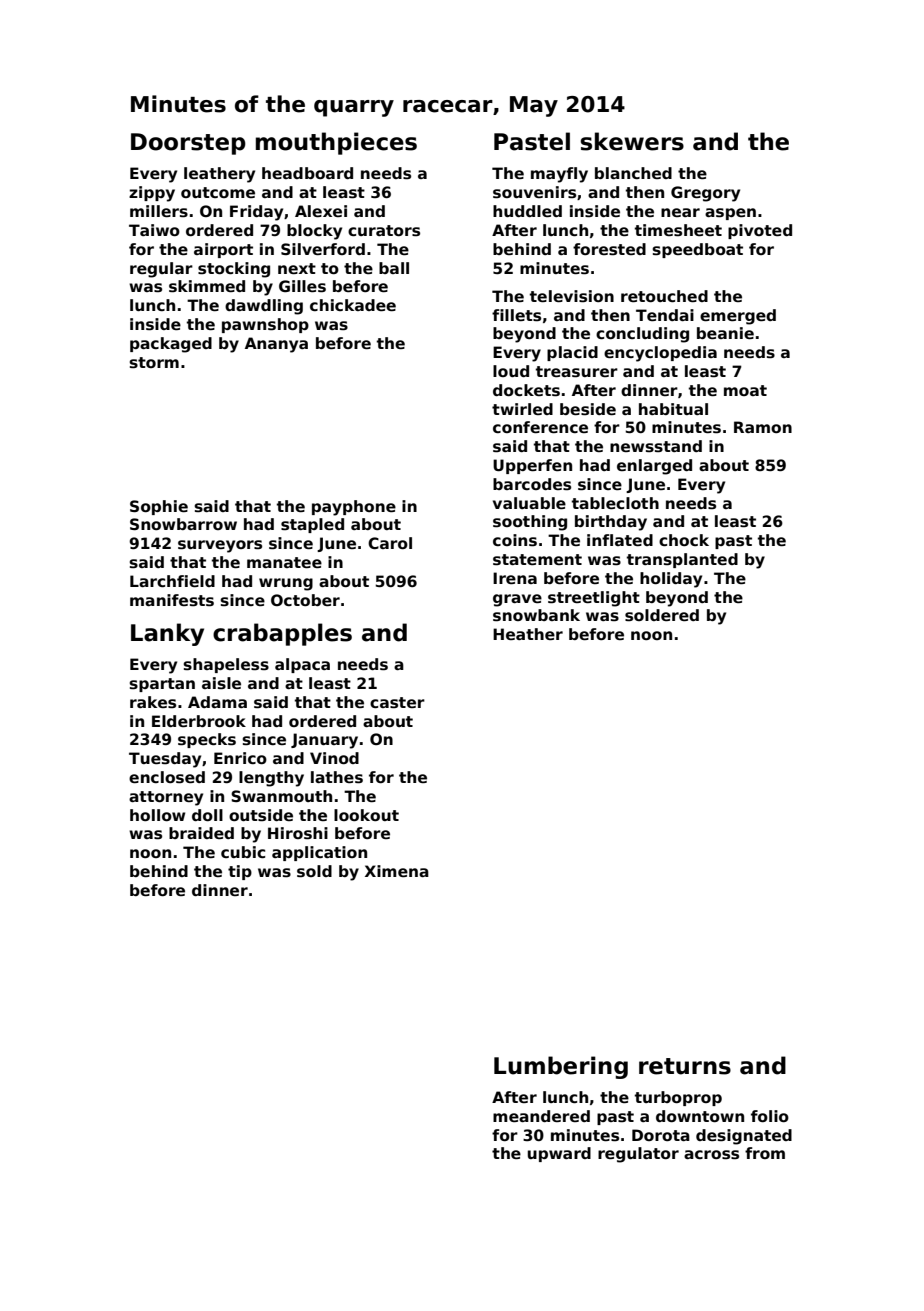 This screenshot has width=924, height=1311. Describe the element at coordinates (594, 599) in the screenshot. I see `streetlight` at that location.
